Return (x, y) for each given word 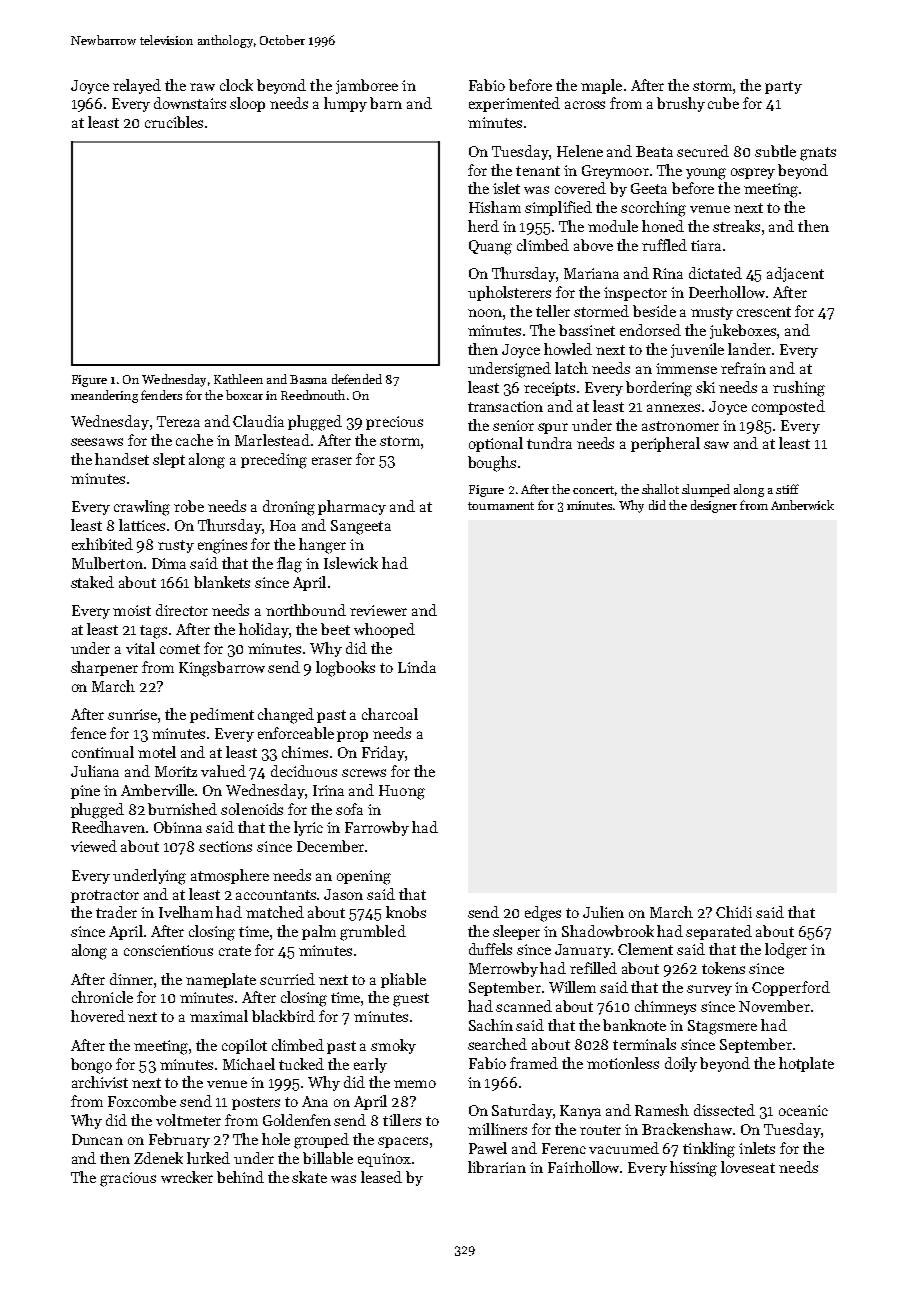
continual (103, 752)
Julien (603, 912)
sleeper (516, 932)
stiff (787, 489)
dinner (131, 979)
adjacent (795, 274)
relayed (137, 86)
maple (601, 86)
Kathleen (238, 379)
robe (189, 506)
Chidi (734, 912)
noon (485, 313)
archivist (100, 1082)
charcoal (390, 714)
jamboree (367, 86)
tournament (501, 506)
